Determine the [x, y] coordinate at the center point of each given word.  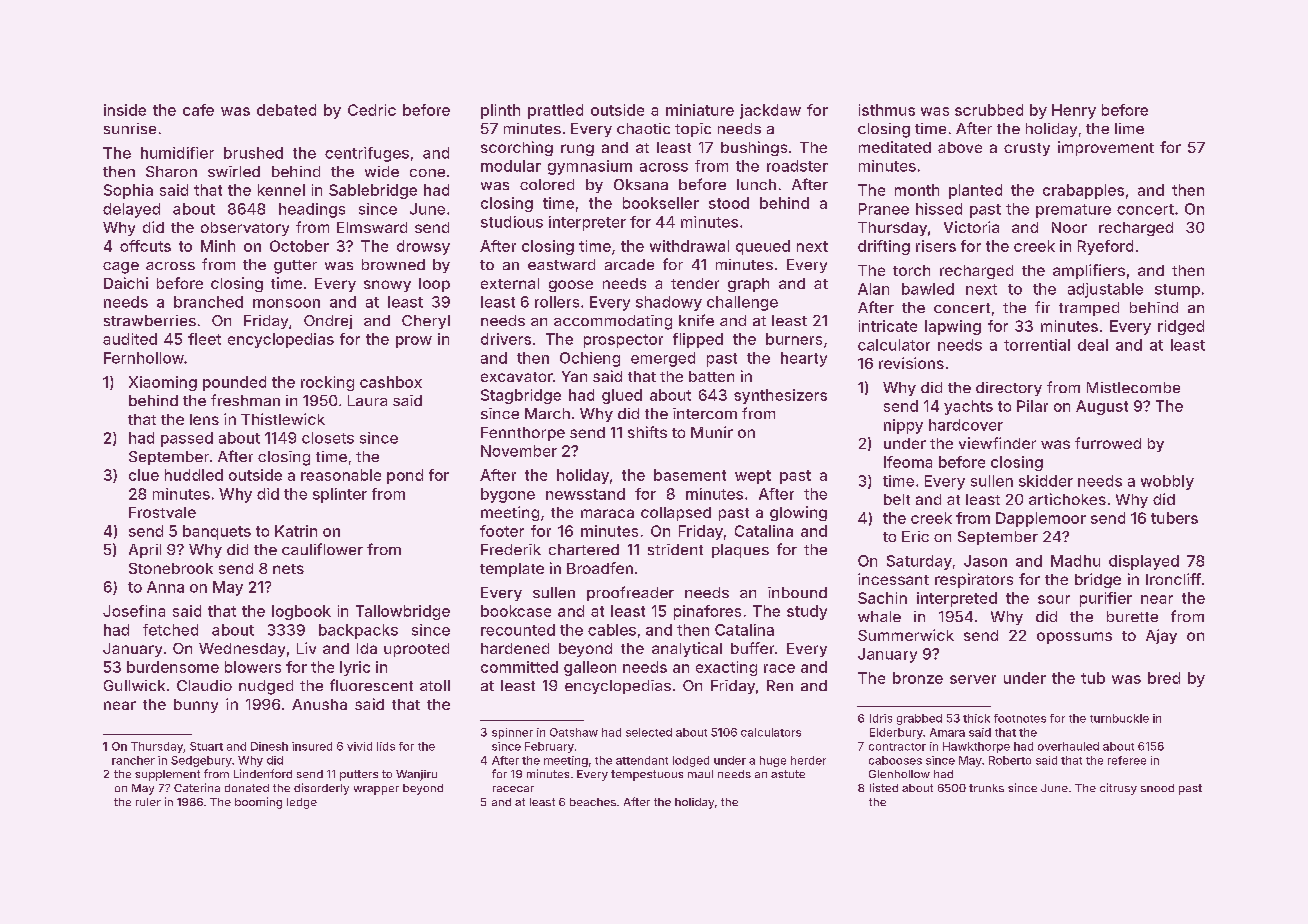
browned [393, 264]
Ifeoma [908, 462]
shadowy [669, 303]
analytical [687, 649]
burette [1132, 616]
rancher [133, 760]
